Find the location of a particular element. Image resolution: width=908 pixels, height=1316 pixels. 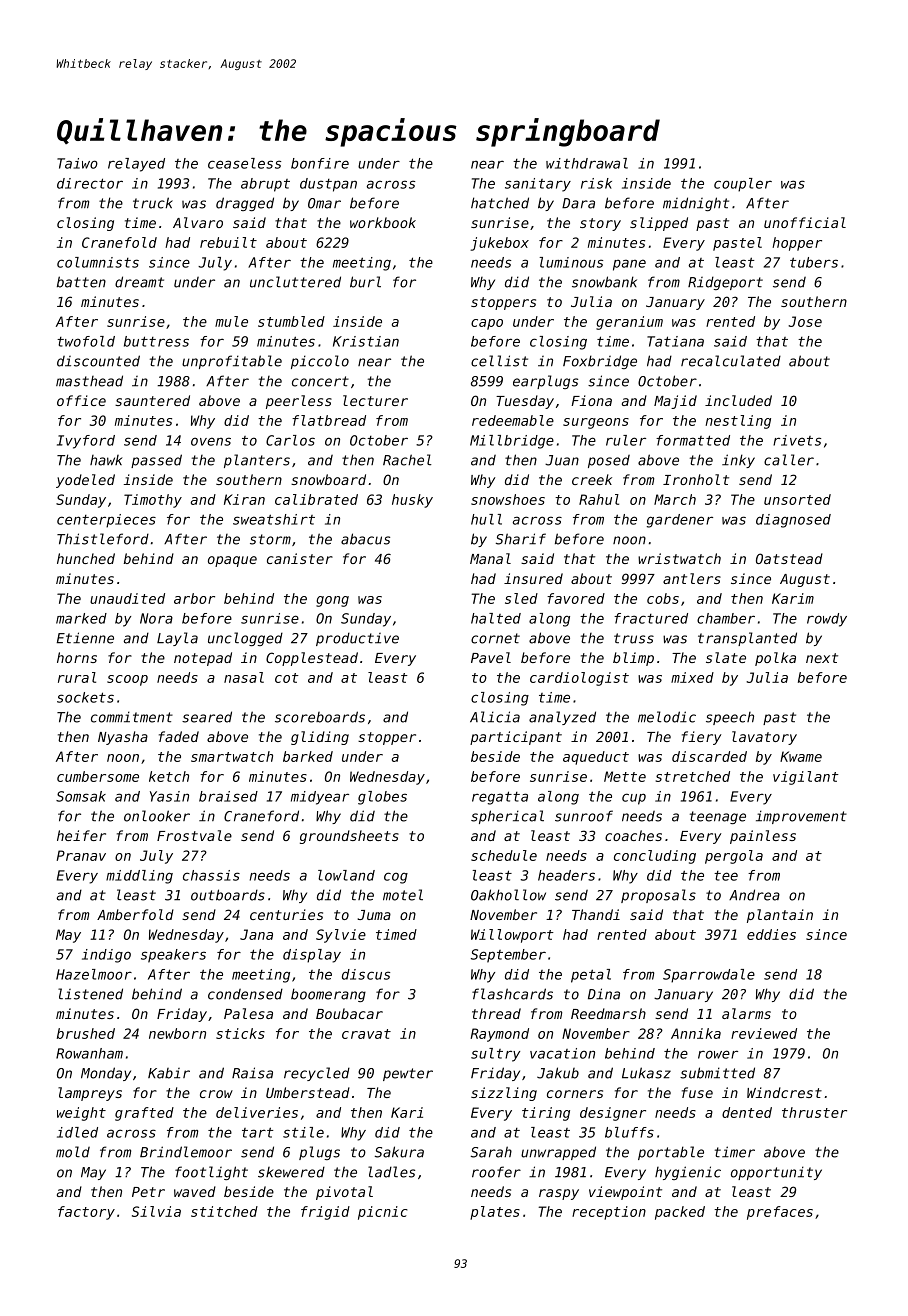

withdrawal is located at coordinates (587, 163).
